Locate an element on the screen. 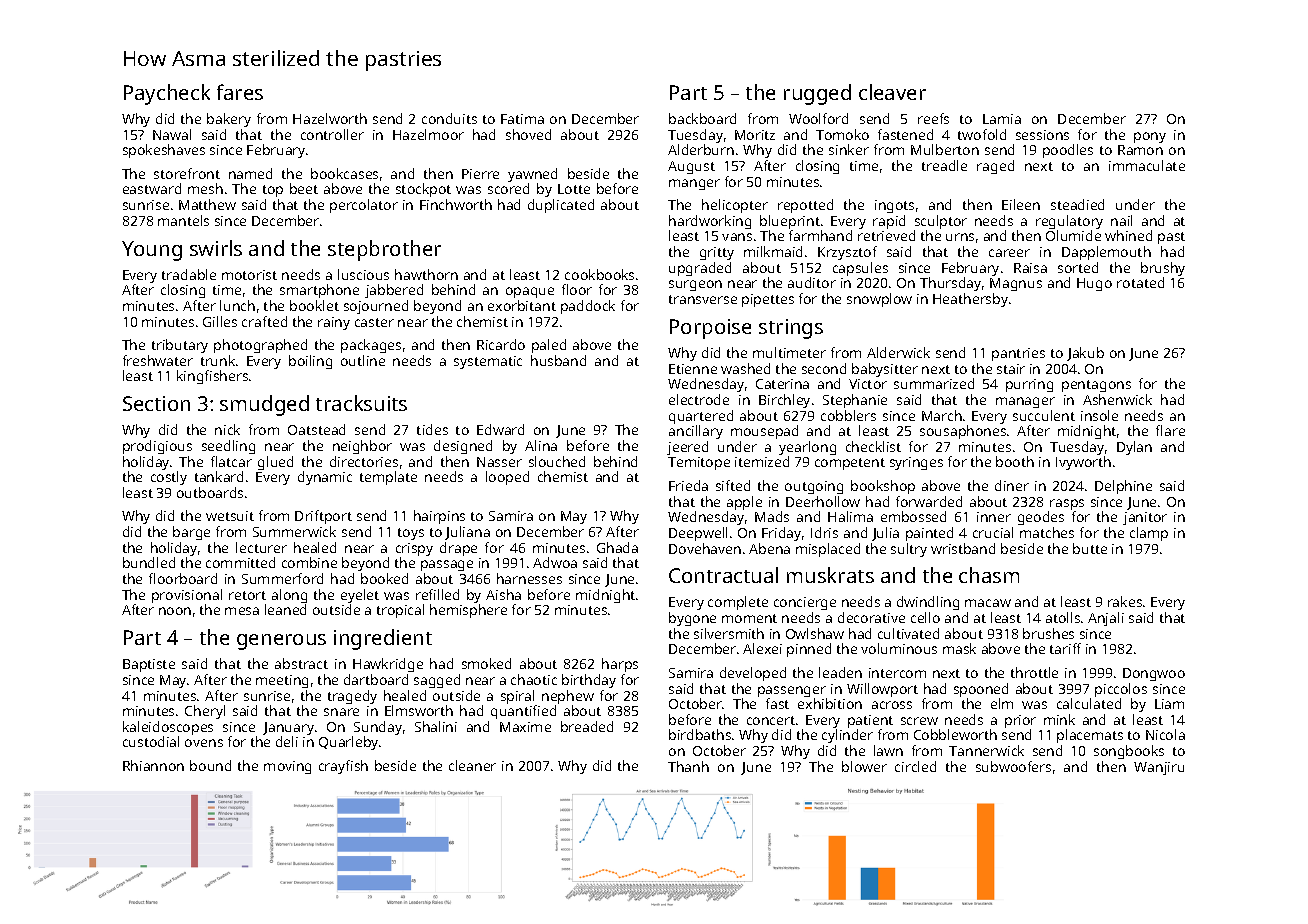  Nawal is located at coordinates (172, 134).
